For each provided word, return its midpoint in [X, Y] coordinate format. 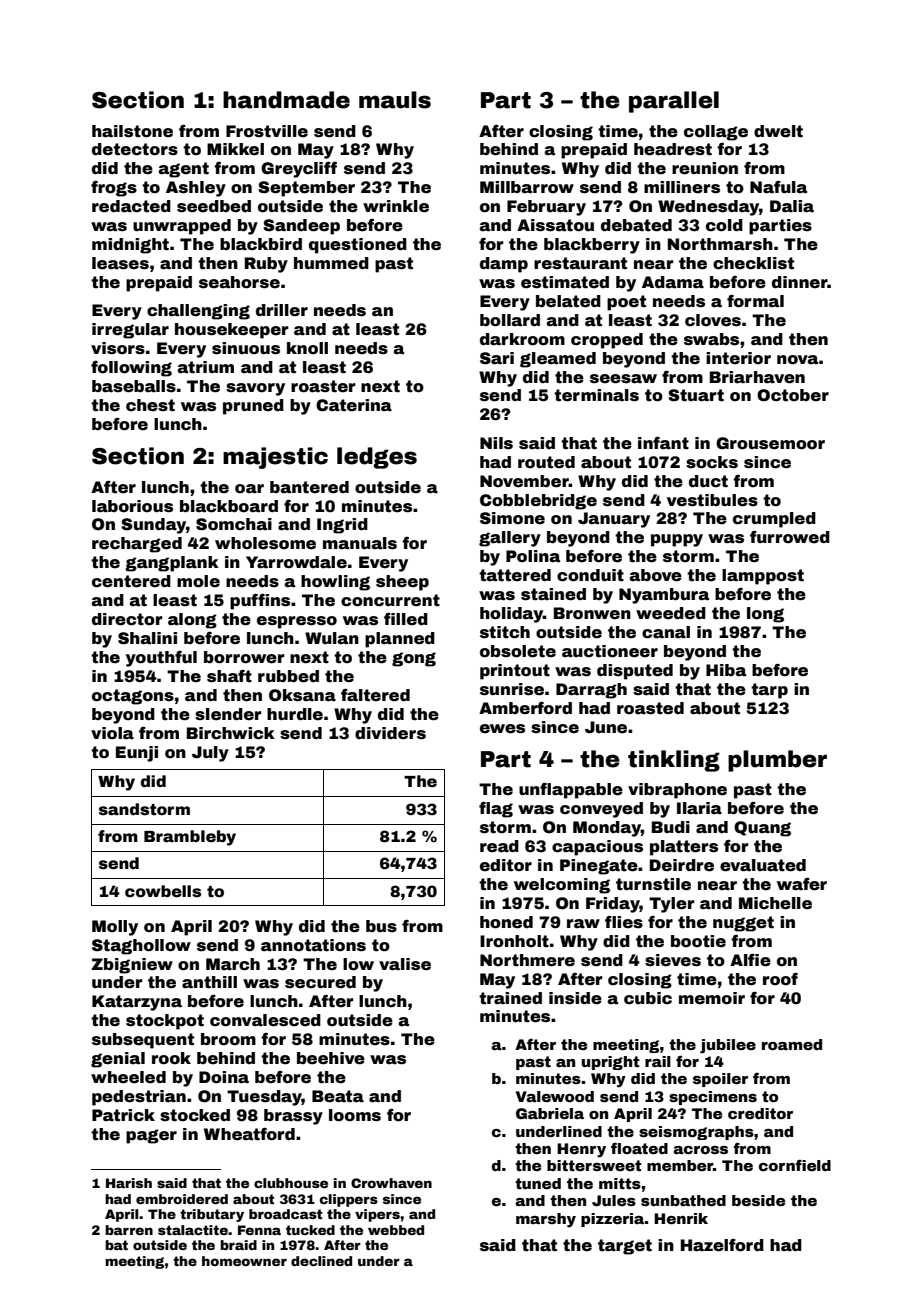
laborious [132, 506]
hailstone [132, 131]
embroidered [182, 1199]
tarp [769, 691]
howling [335, 583]
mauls [395, 100]
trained [510, 998]
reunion [705, 168]
